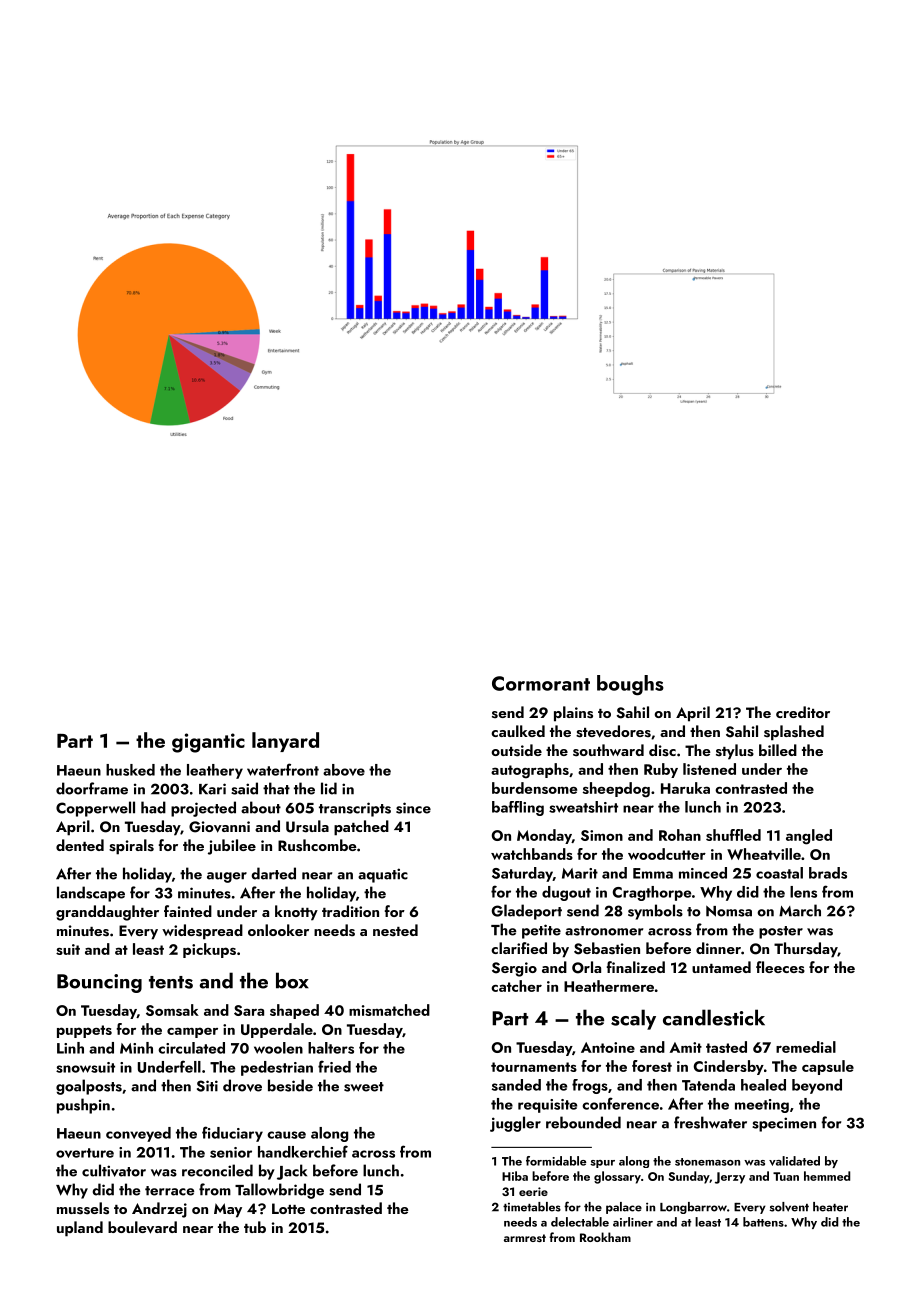 This screenshot has height=1311, width=924. I want to click on battens, so click(763, 1222).
